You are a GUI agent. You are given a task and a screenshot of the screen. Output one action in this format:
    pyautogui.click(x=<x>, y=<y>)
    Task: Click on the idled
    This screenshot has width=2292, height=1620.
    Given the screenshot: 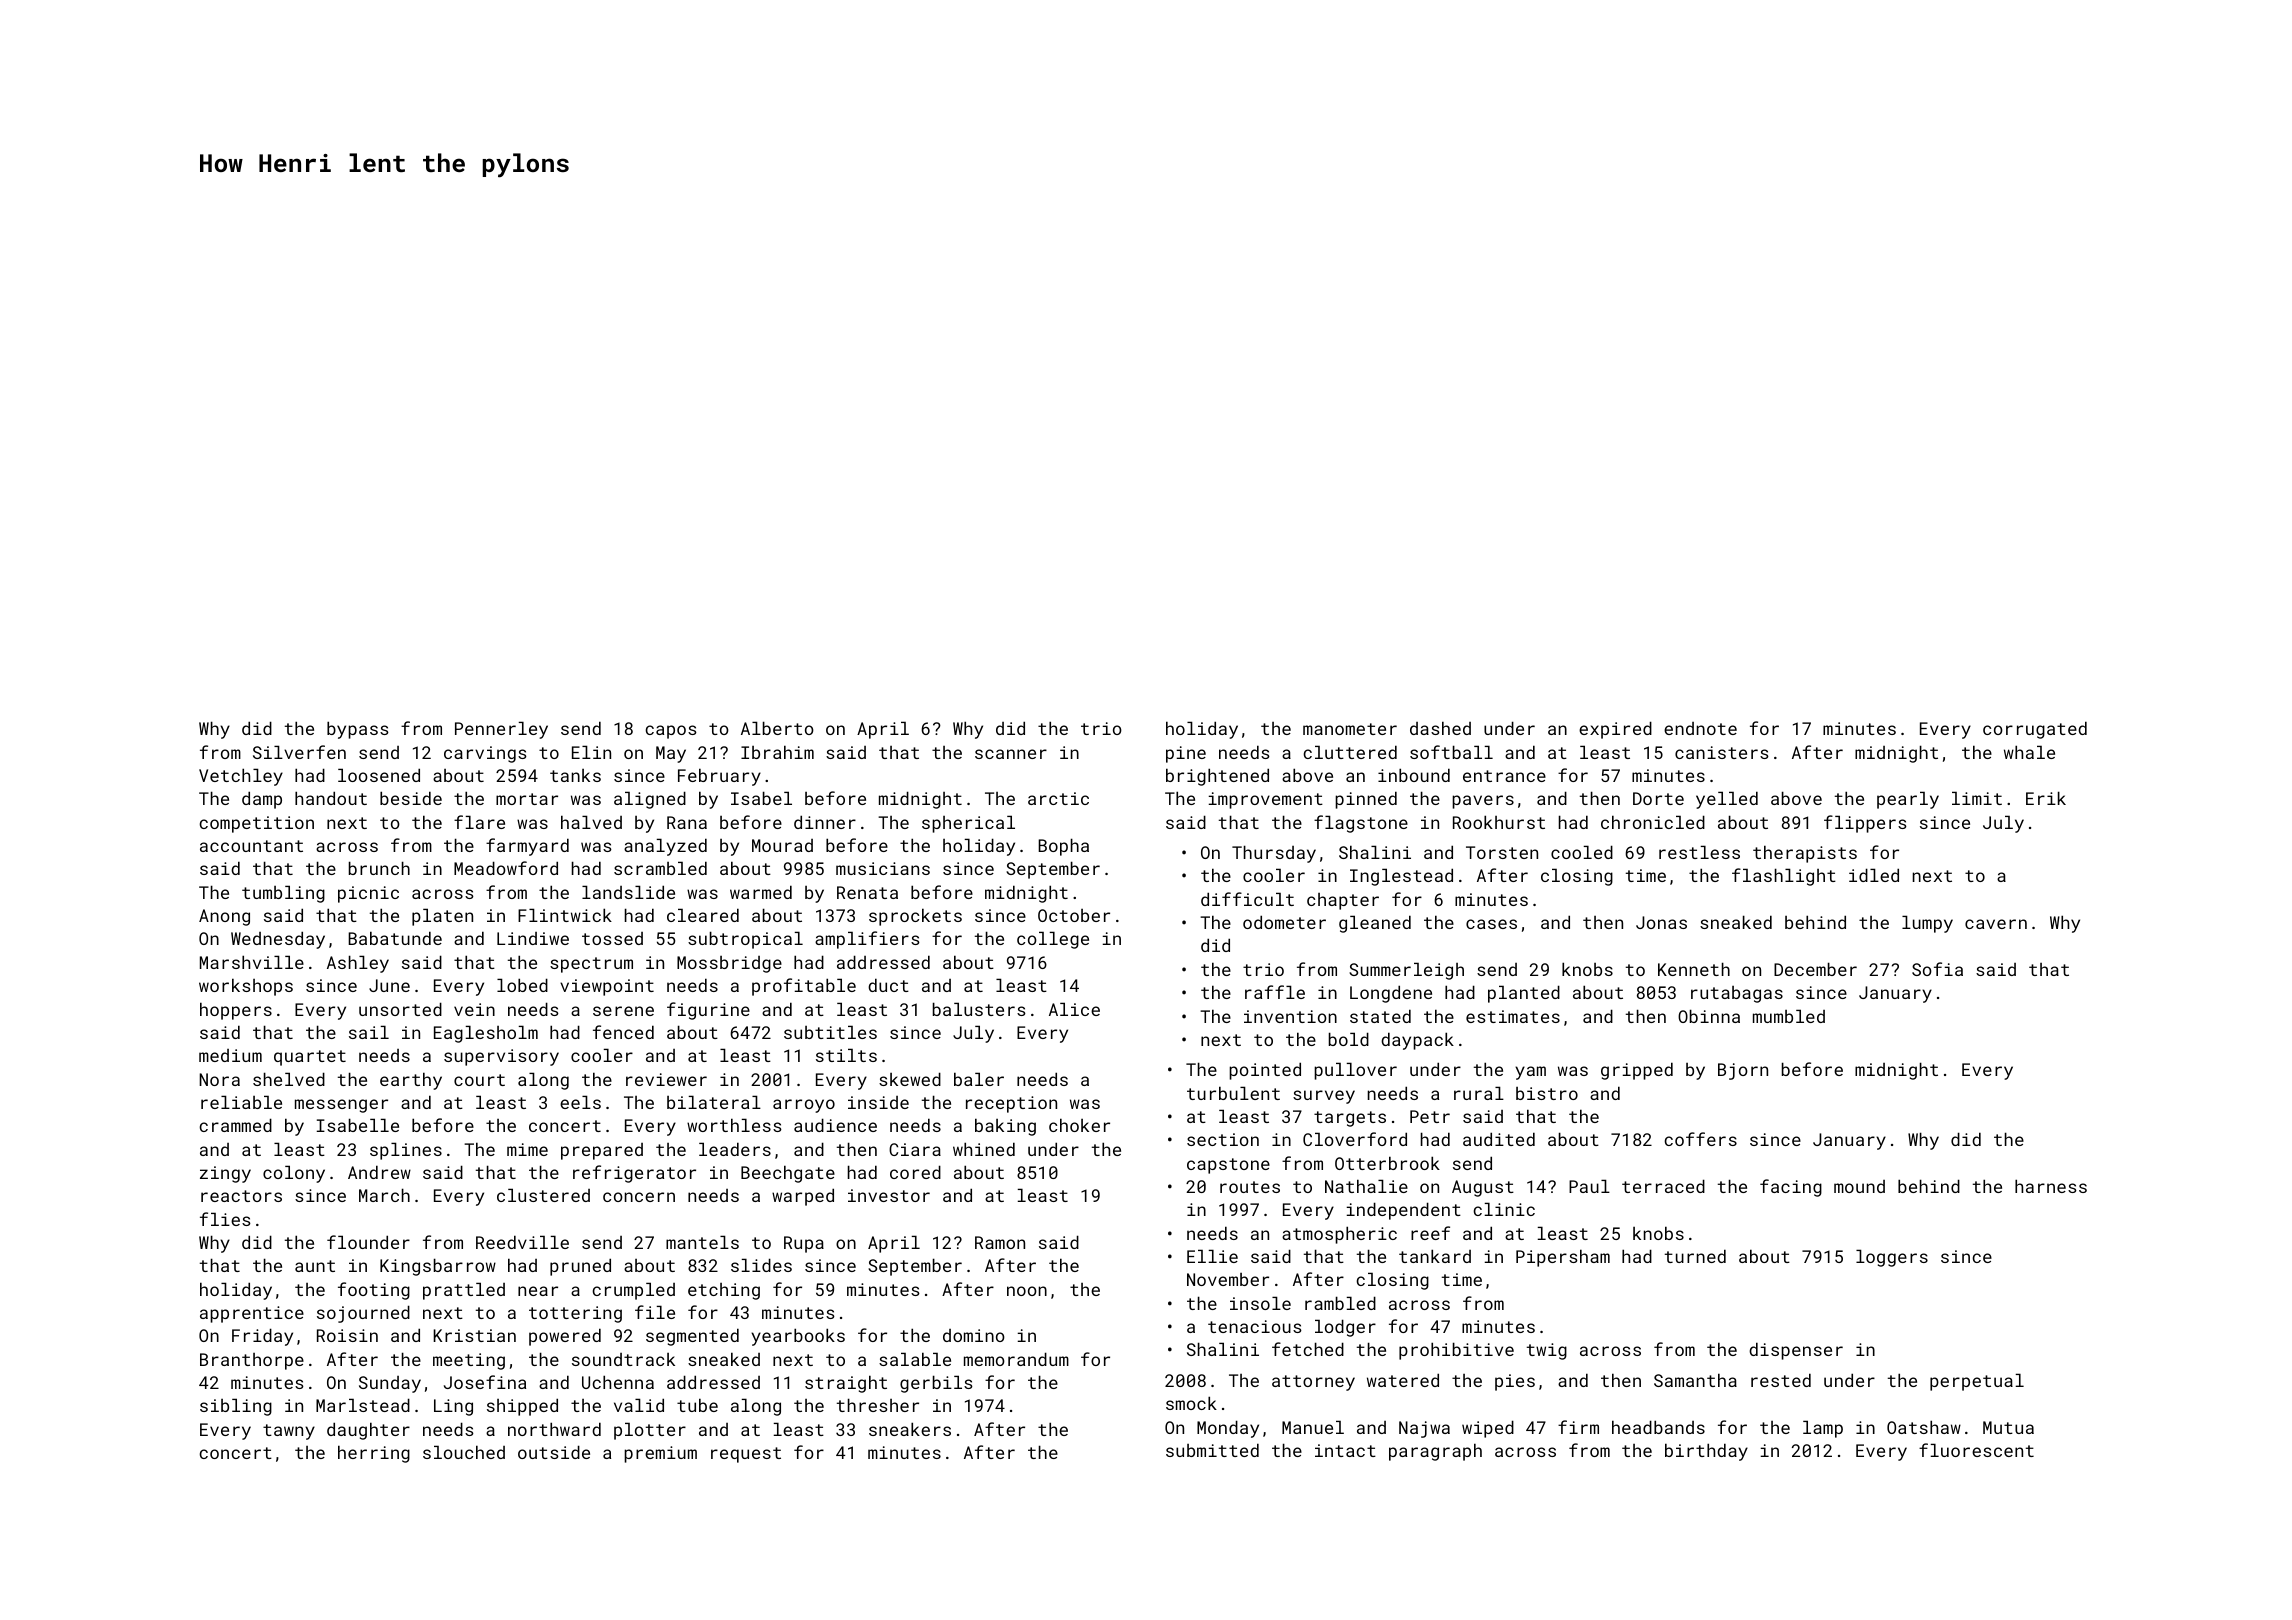 What is the action you would take?
    pyautogui.click(x=1874, y=875)
